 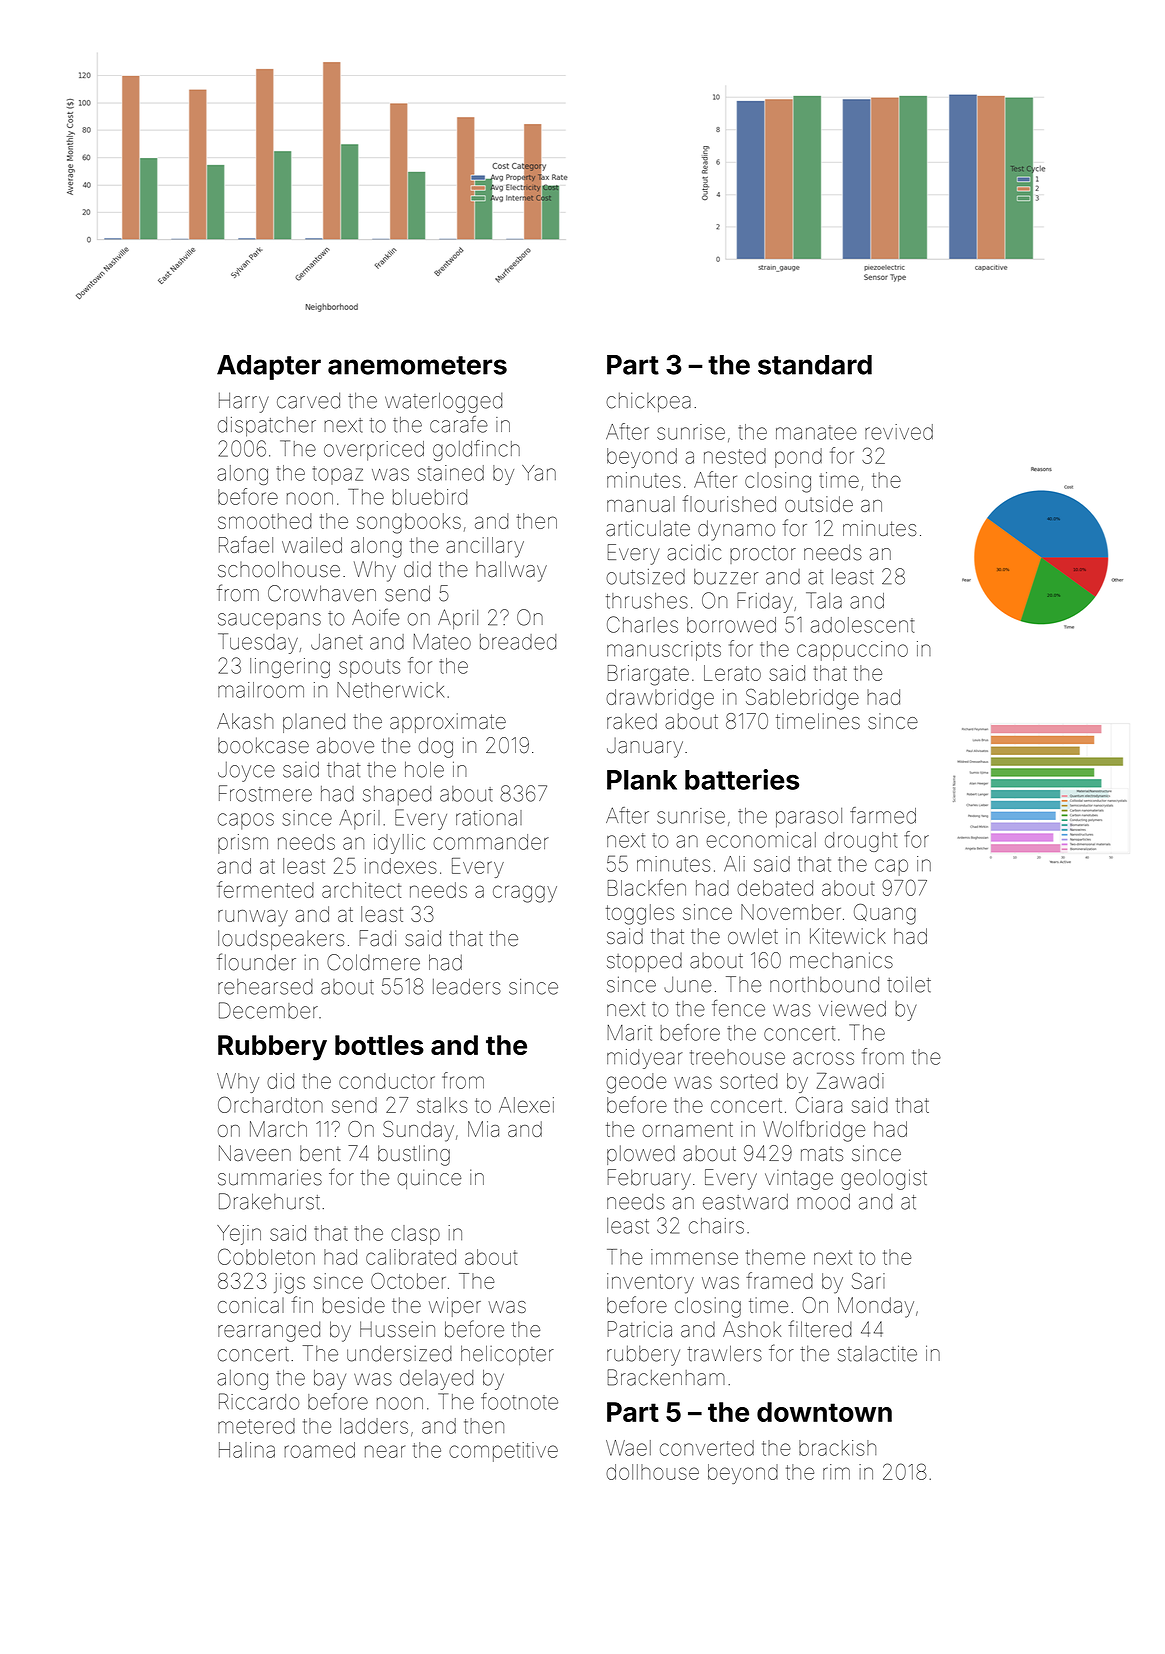 I want to click on Briargate, so click(x=648, y=675).
